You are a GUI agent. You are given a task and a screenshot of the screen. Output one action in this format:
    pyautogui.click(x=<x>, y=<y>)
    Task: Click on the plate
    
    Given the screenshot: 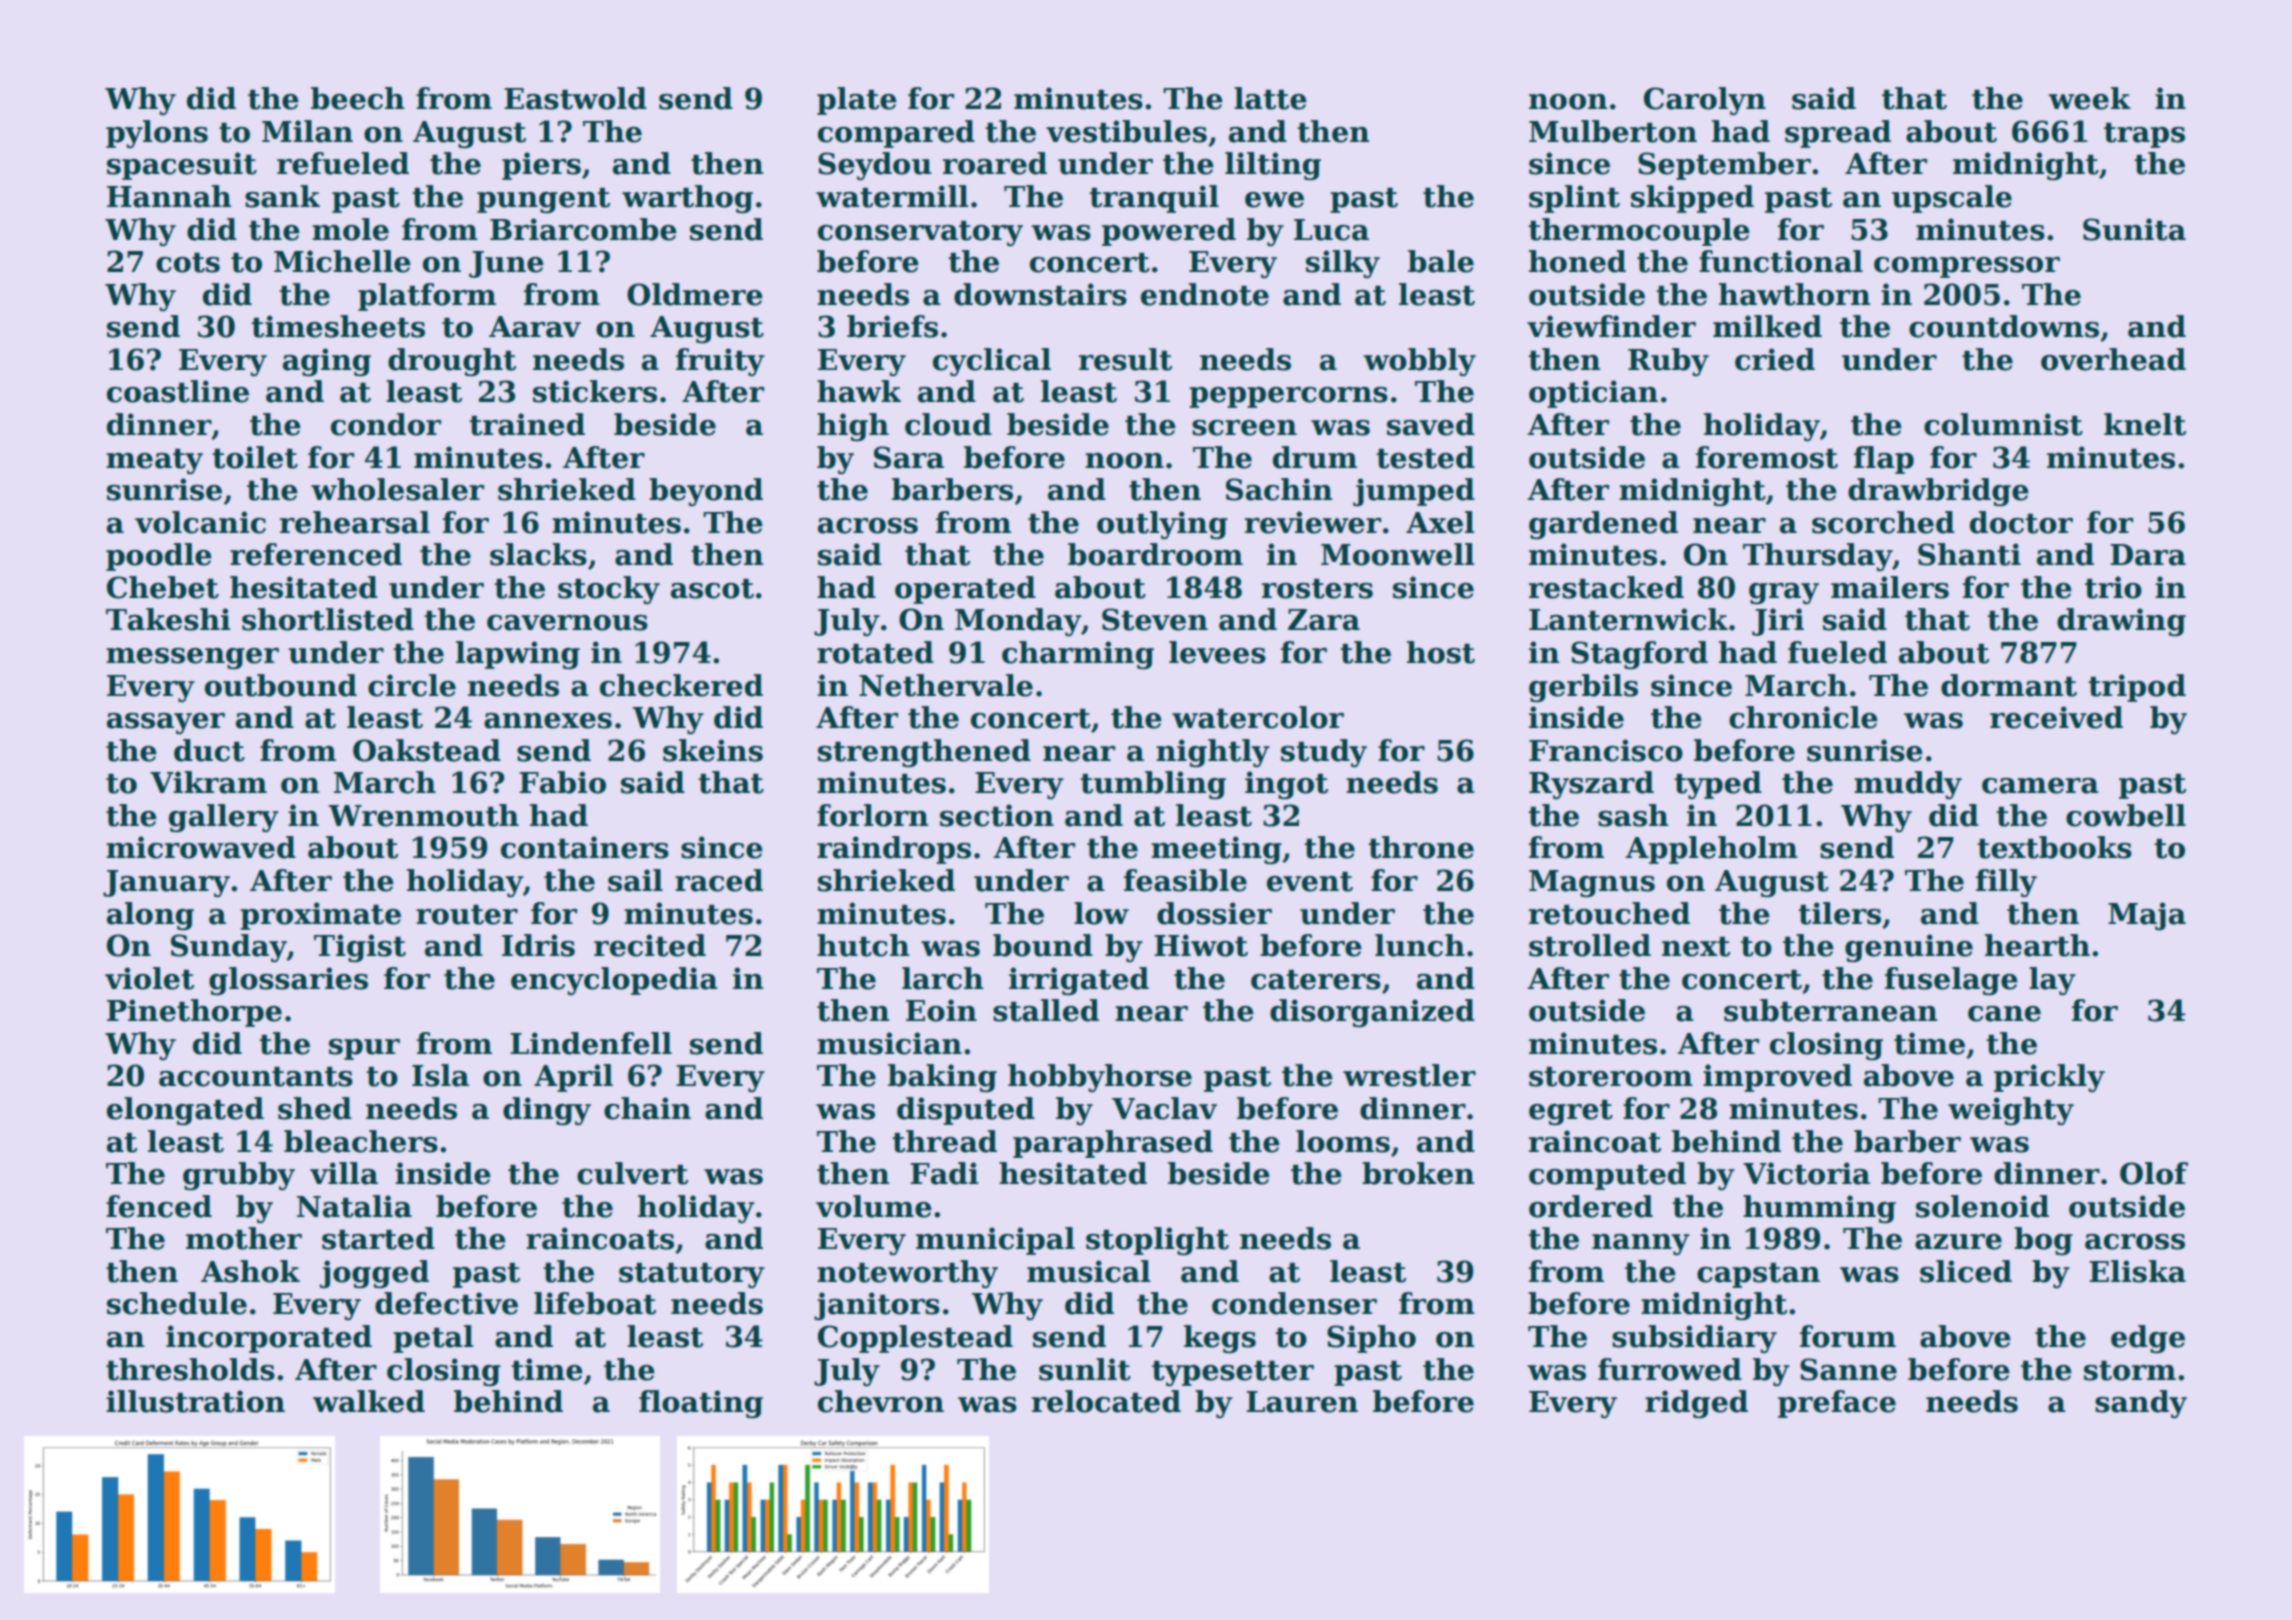 What is the action you would take?
    pyautogui.click(x=857, y=101)
